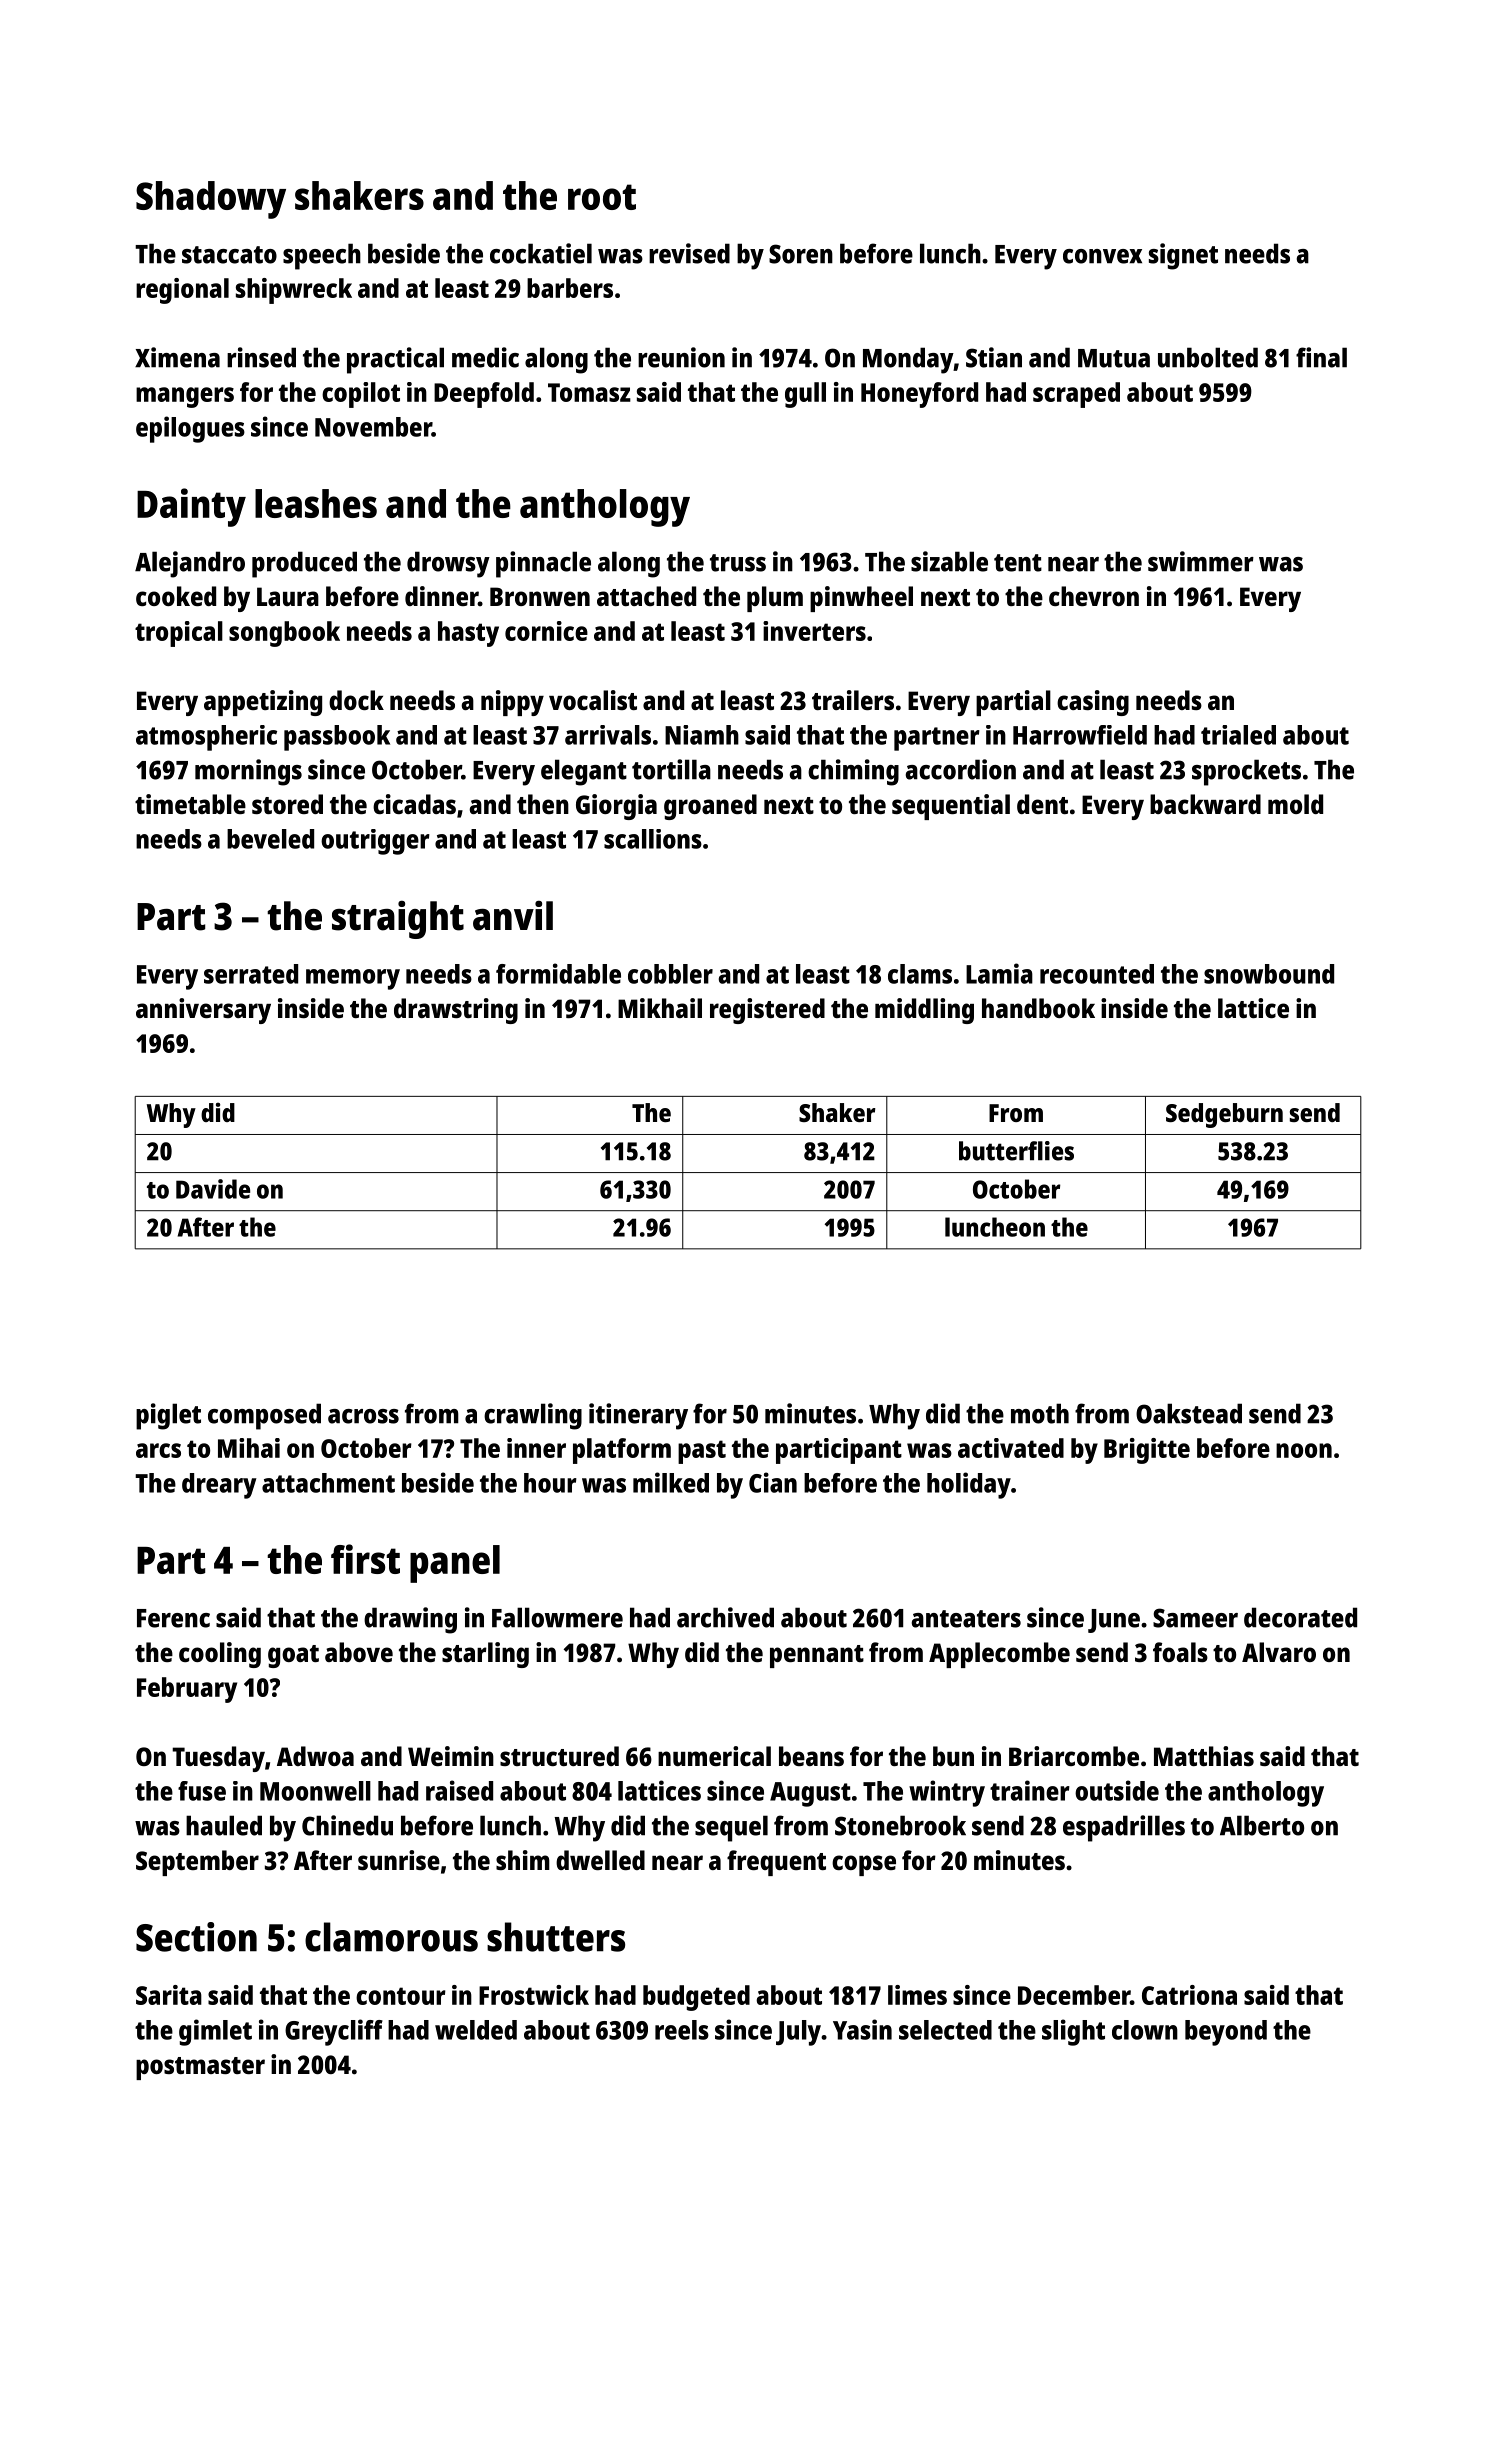  I want to click on registered, so click(767, 1011).
